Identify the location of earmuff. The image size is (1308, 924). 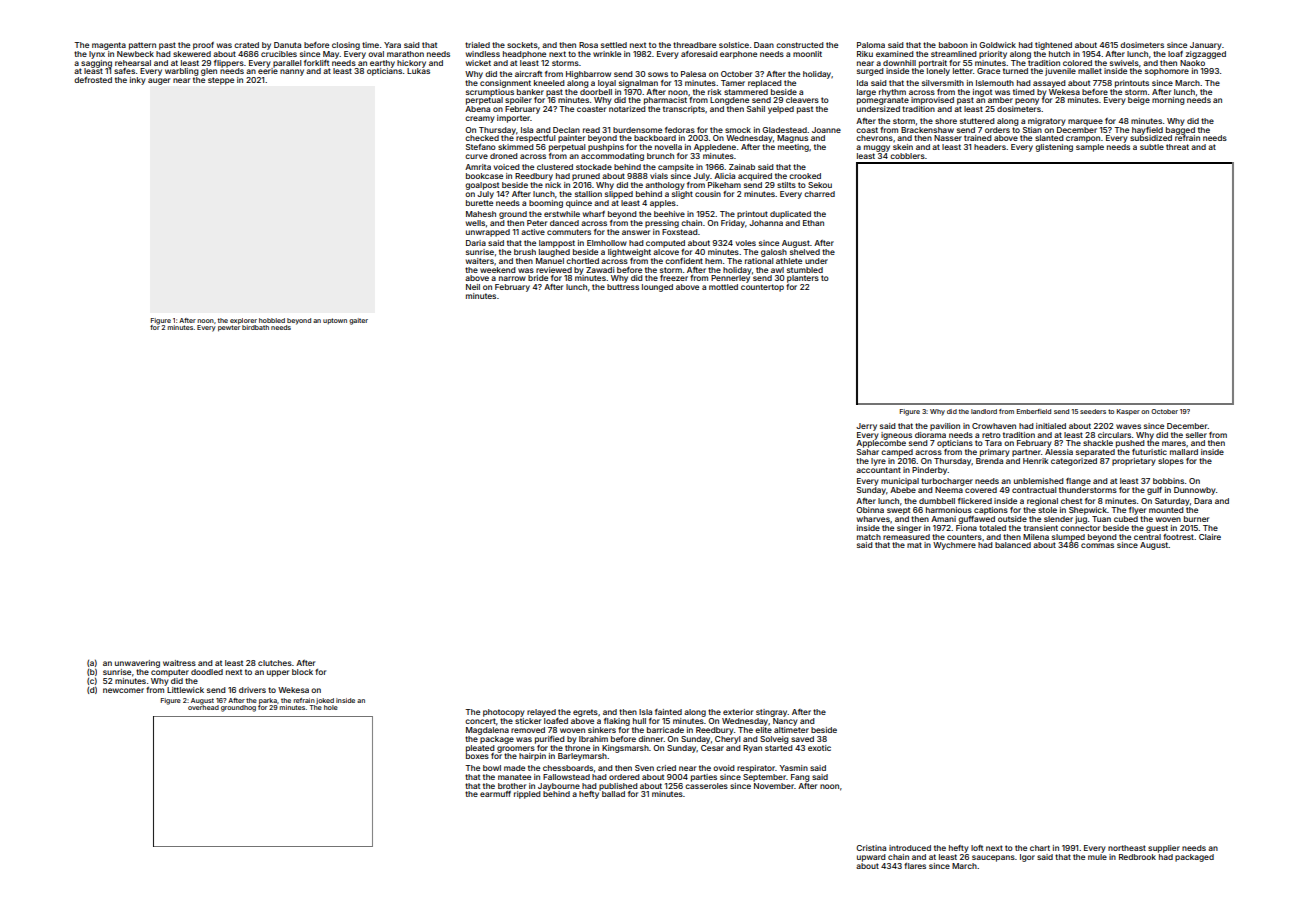
(495, 794).
